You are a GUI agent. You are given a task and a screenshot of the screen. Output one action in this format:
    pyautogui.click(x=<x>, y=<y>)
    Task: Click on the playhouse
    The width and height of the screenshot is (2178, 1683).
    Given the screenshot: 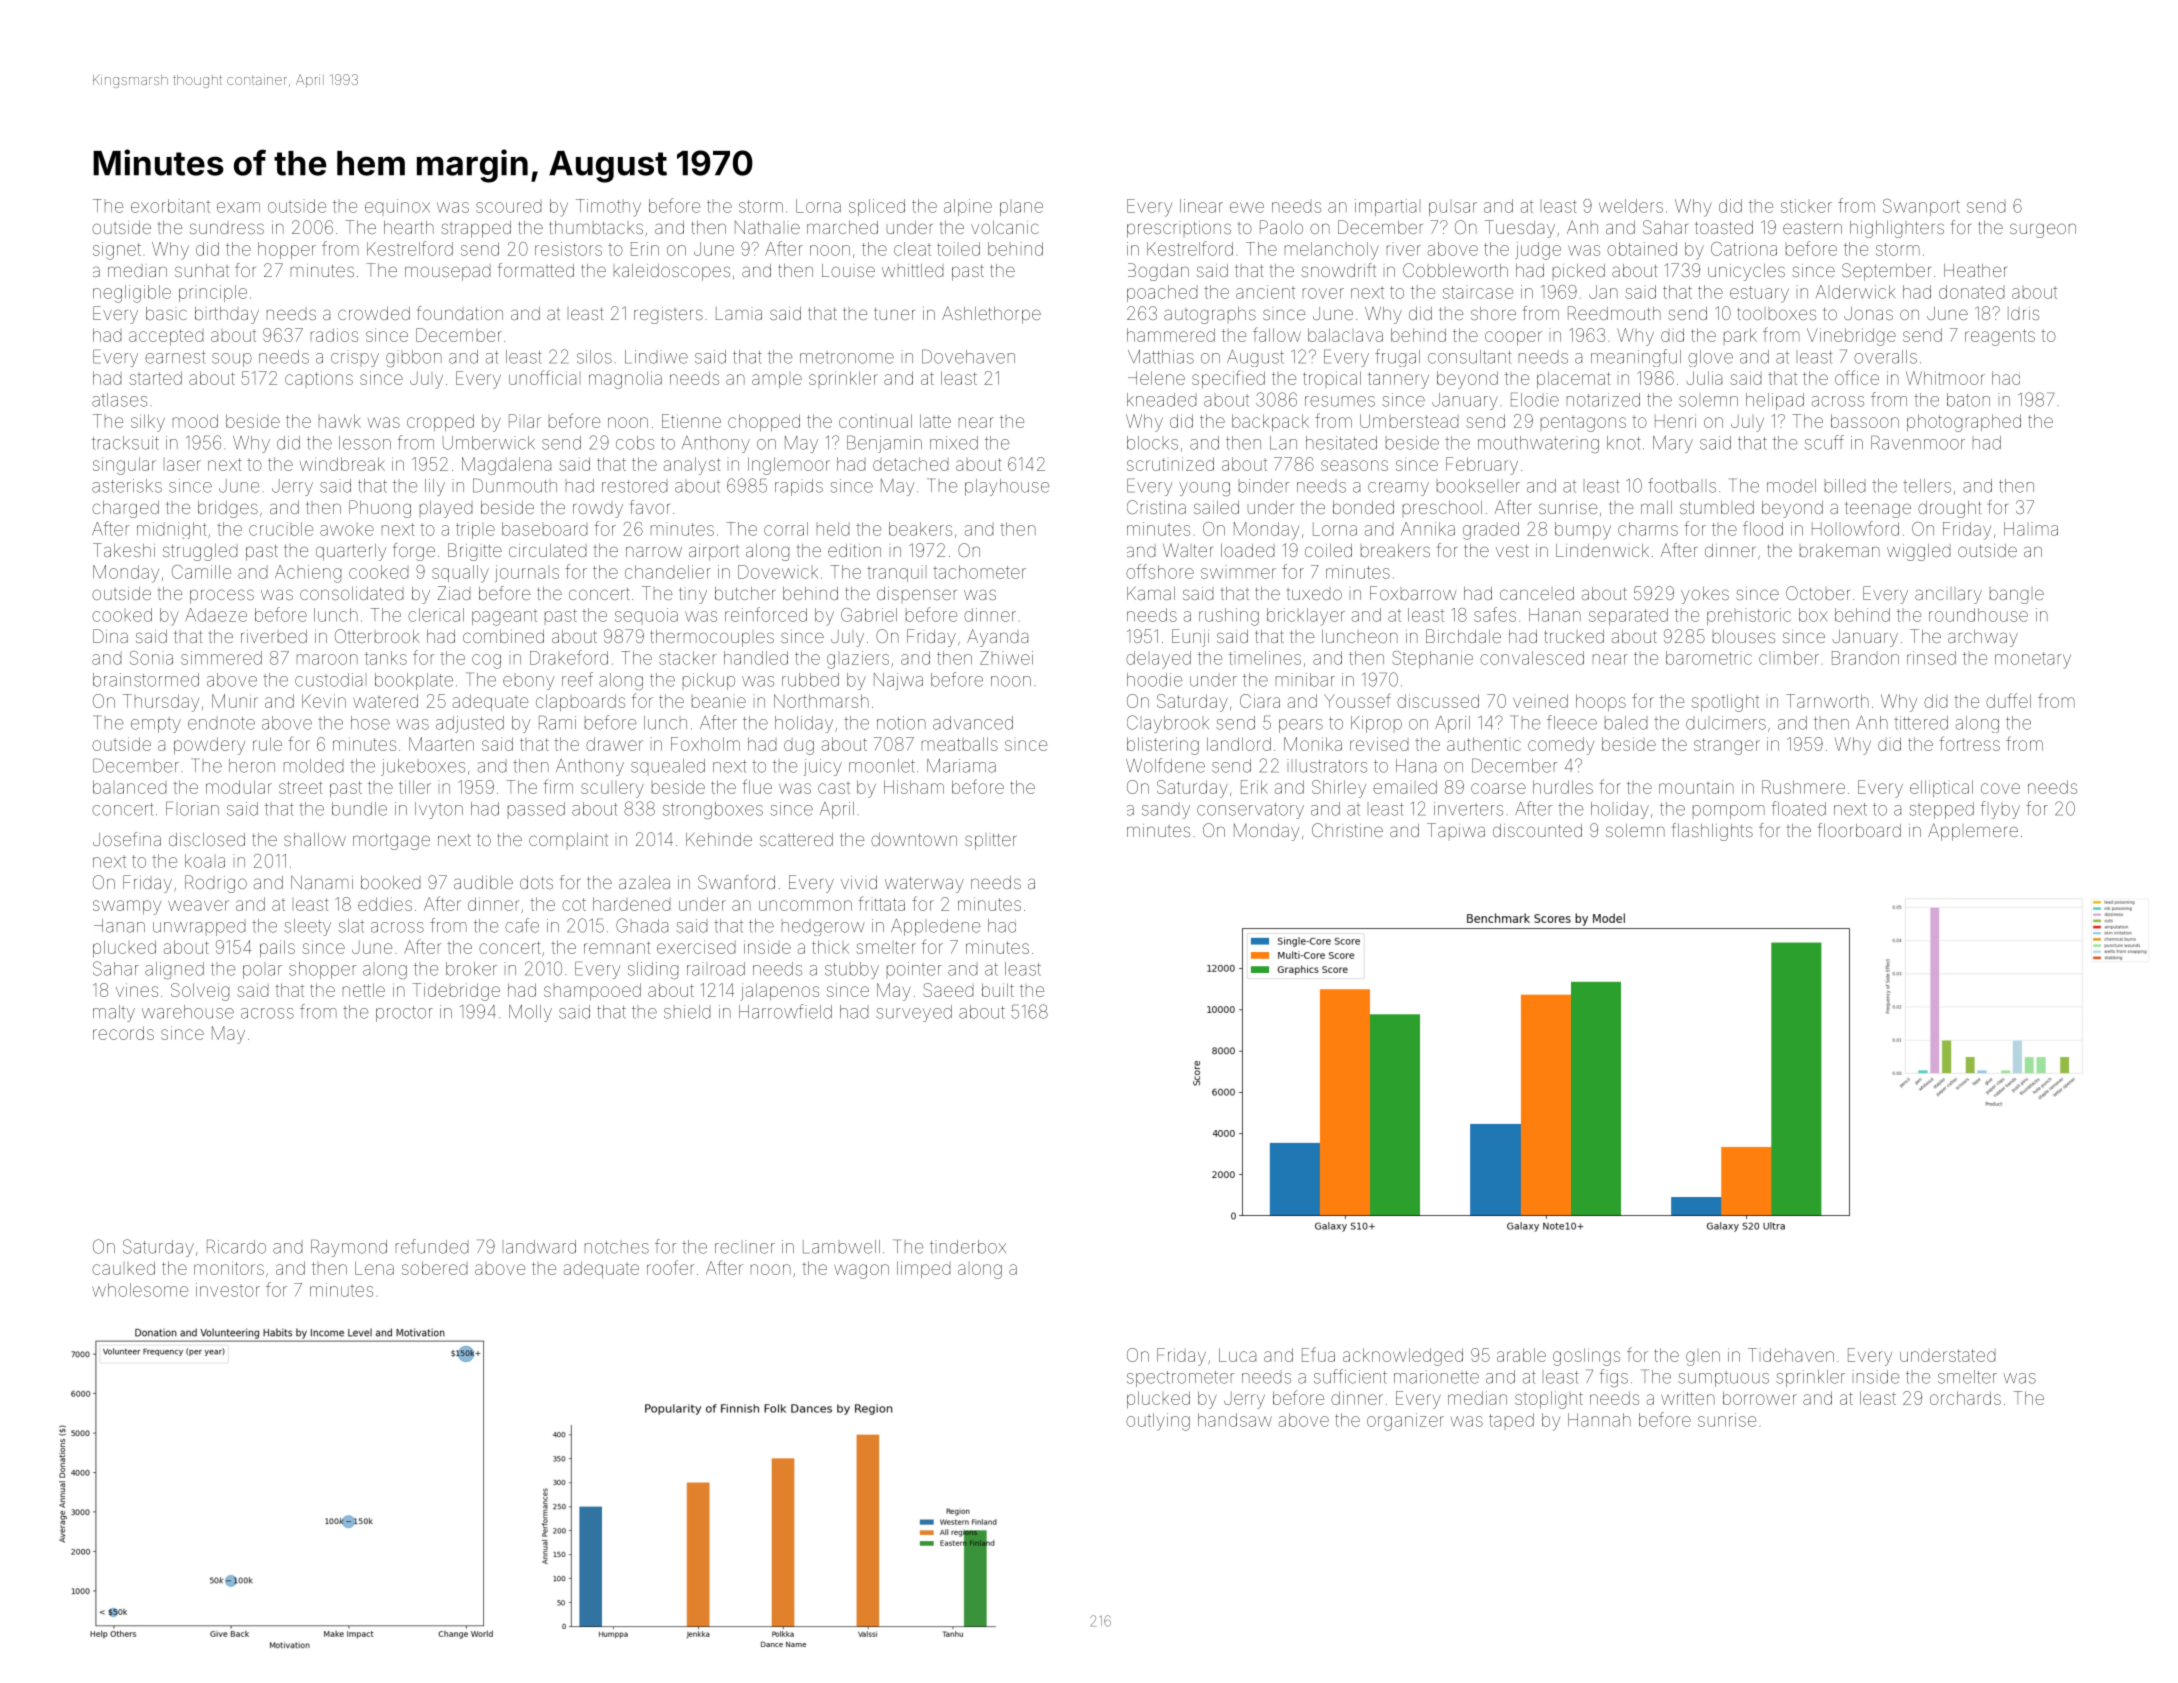 What is the action you would take?
    pyautogui.click(x=1007, y=487)
